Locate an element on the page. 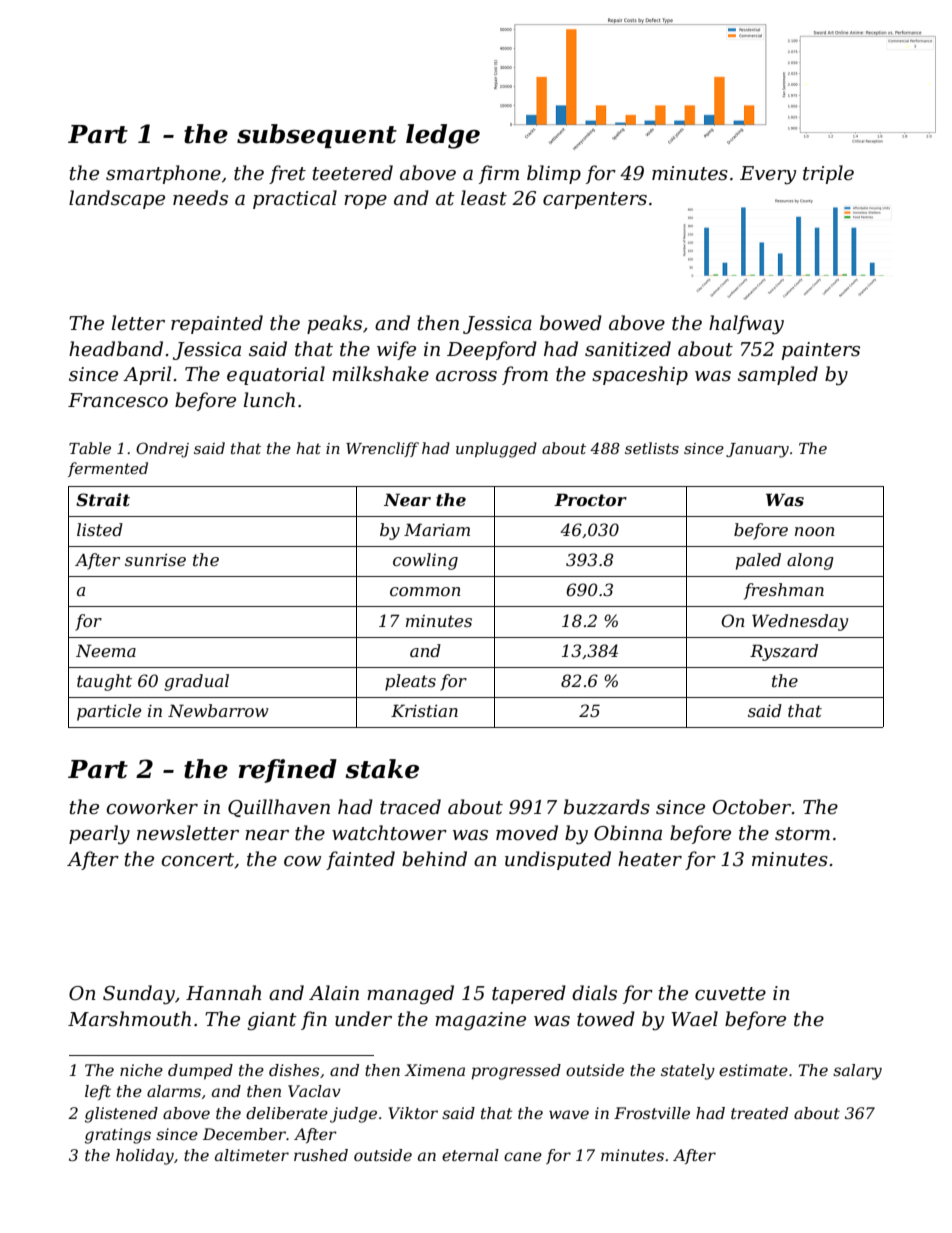  towed is located at coordinates (606, 1019).
